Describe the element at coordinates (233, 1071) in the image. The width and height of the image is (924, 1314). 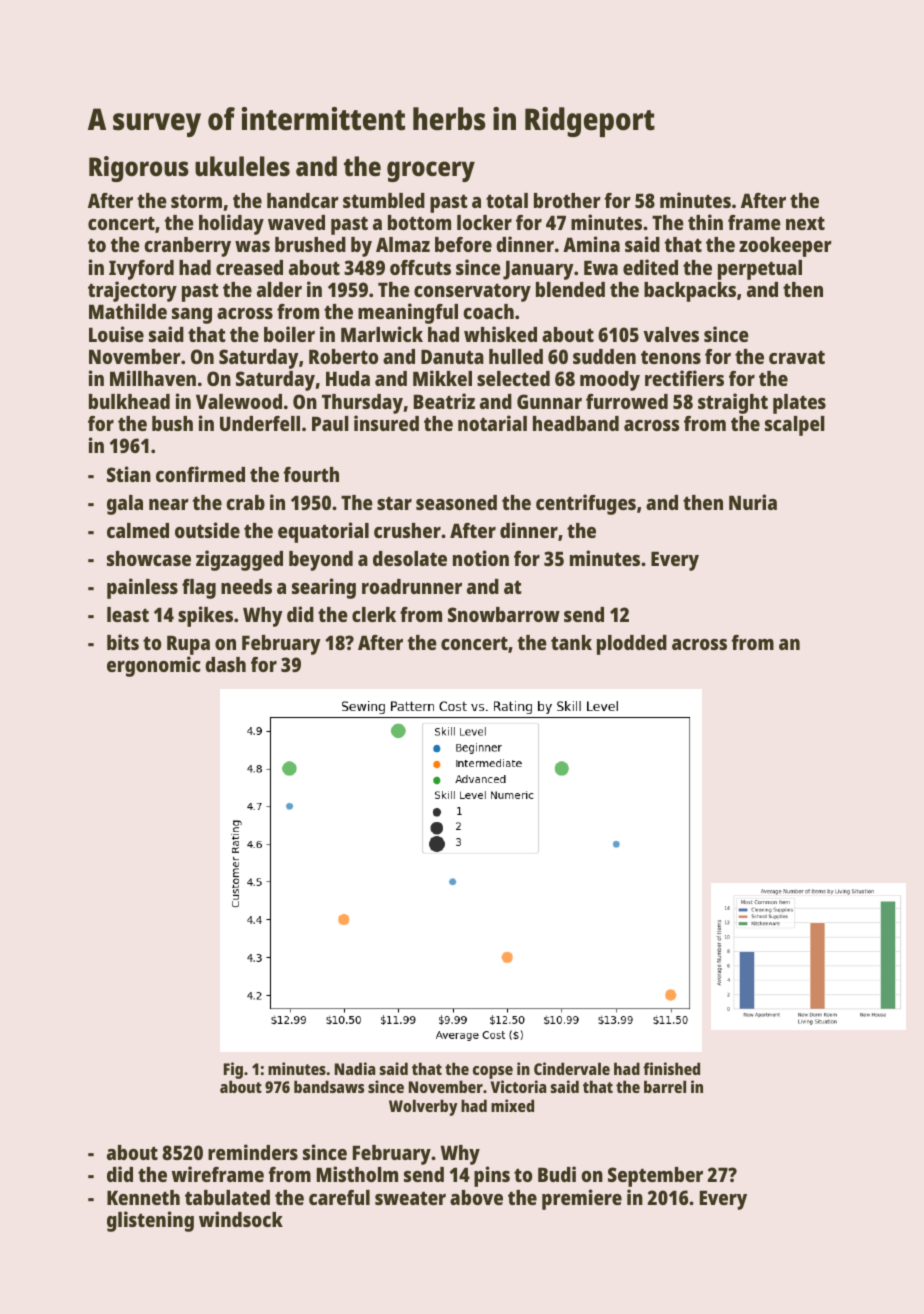
I see `Fig` at that location.
